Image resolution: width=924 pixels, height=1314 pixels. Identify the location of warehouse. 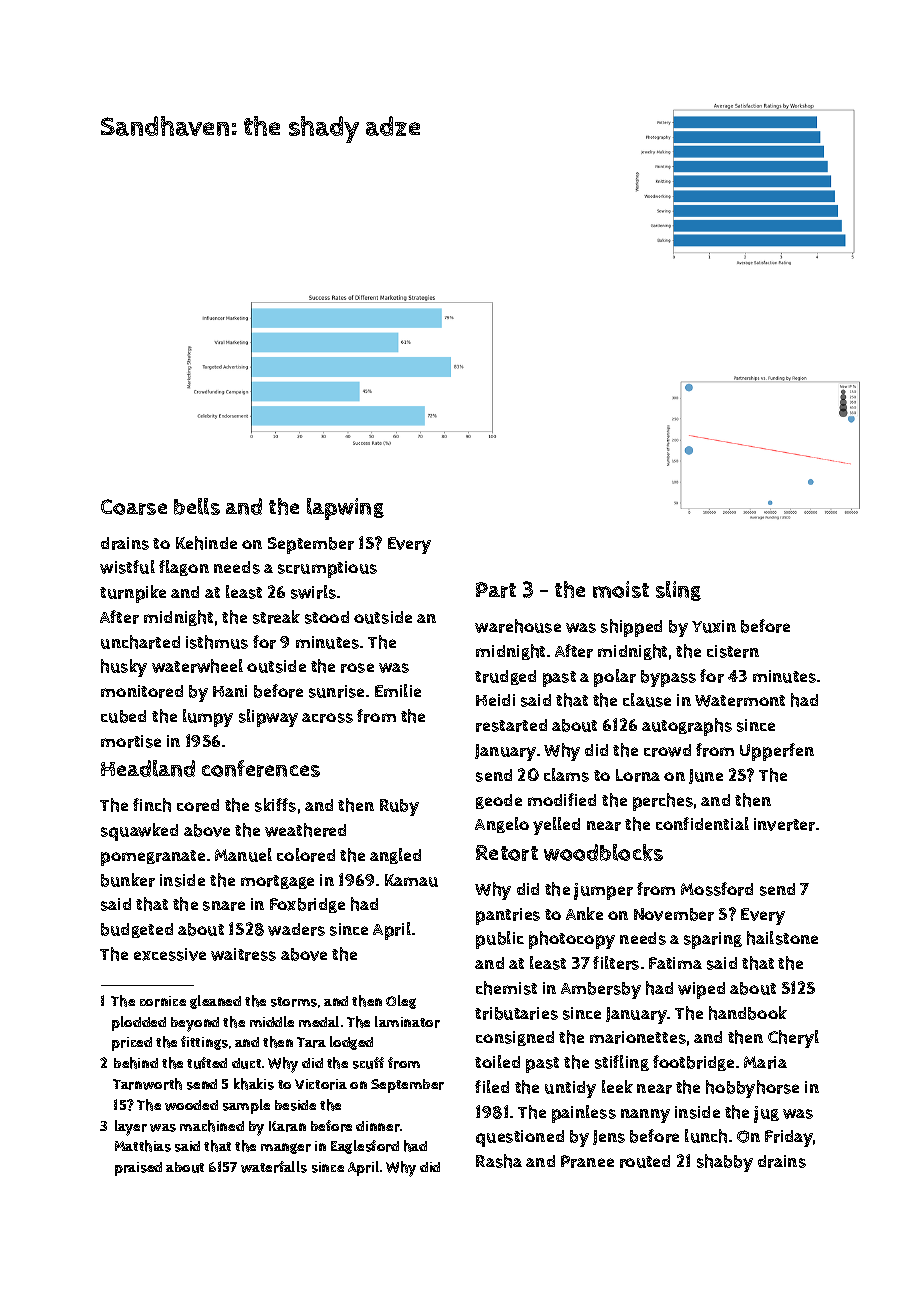
(518, 626).
